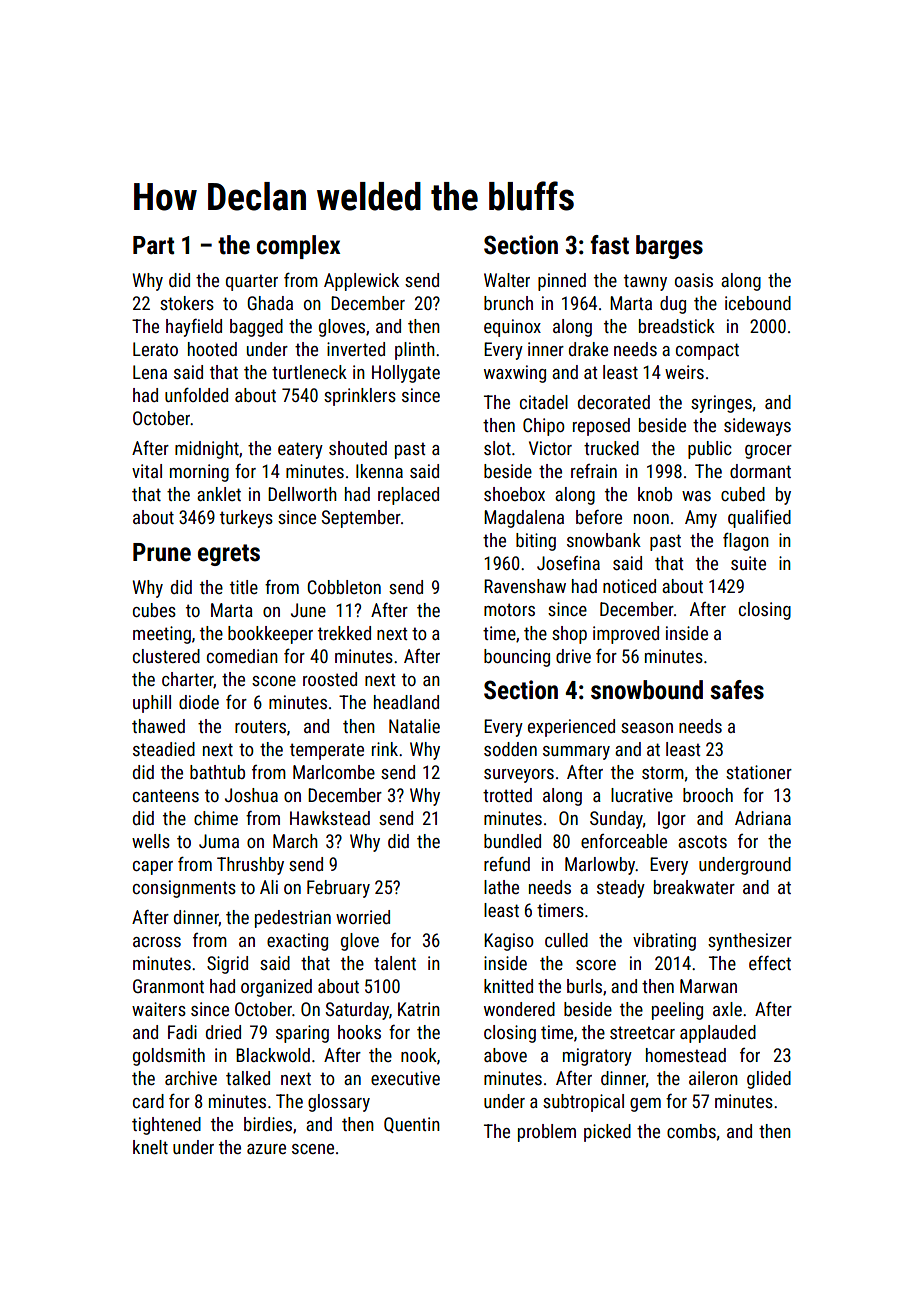 This document has height=1311, width=924. Describe the element at coordinates (626, 635) in the document. I see `improved` at that location.
